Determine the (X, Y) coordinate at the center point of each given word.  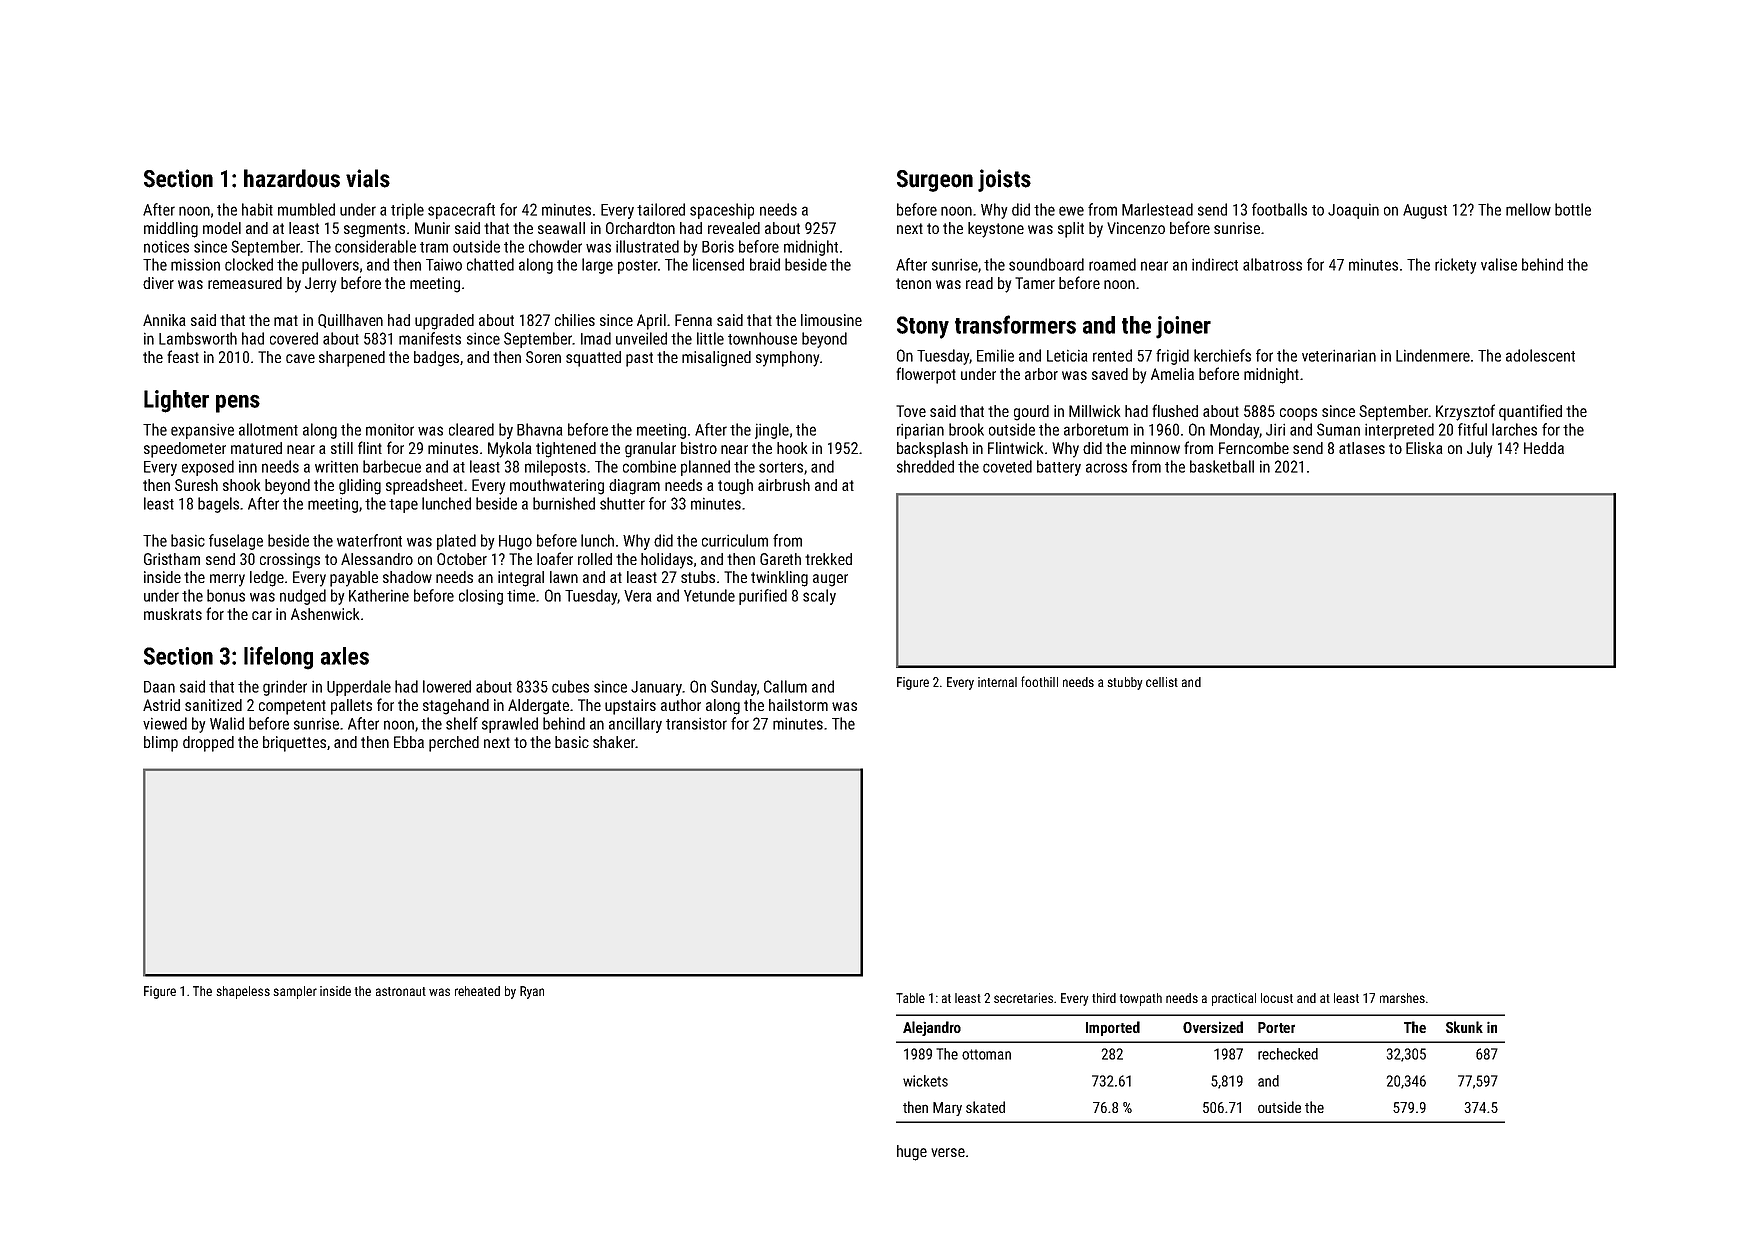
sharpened (352, 359)
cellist (1162, 682)
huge (912, 1153)
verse (948, 1152)
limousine (831, 320)
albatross (1272, 264)
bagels (218, 505)
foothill (1039, 681)
